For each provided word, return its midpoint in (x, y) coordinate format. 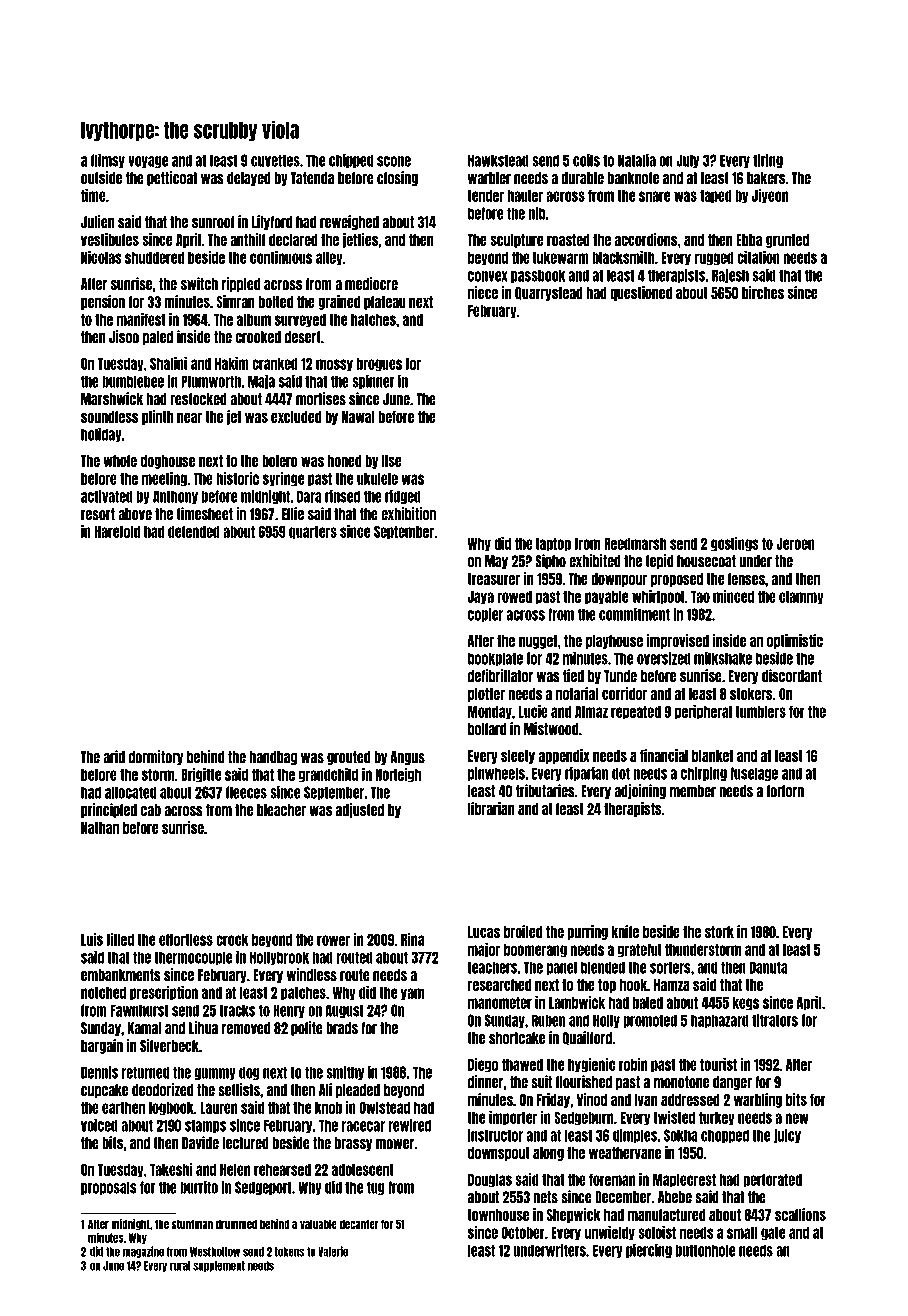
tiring (768, 160)
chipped (351, 160)
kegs (745, 1004)
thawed (522, 1065)
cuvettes (275, 160)
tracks (237, 1010)
